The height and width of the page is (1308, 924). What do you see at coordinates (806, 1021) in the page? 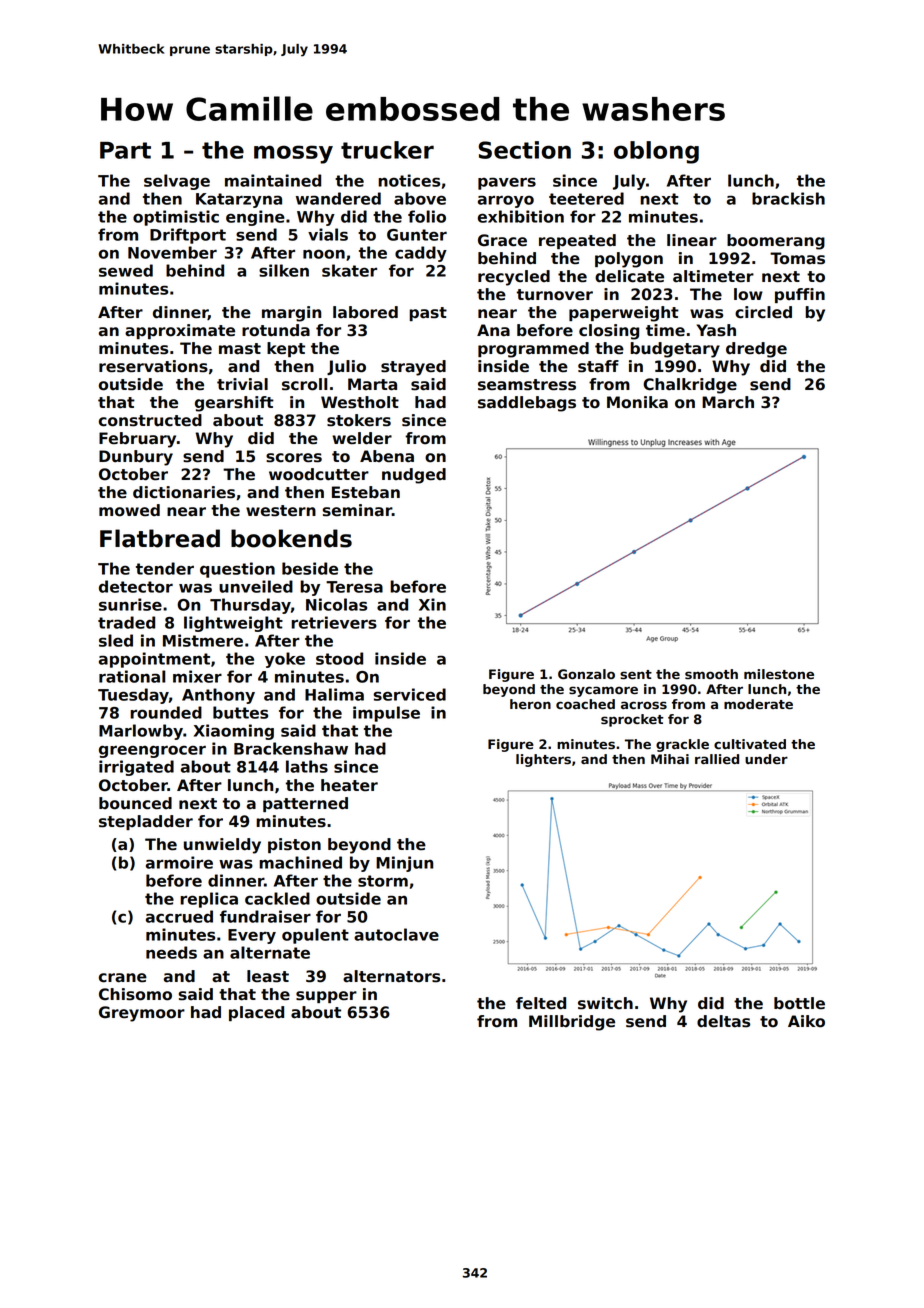
I see `Aiko` at bounding box center [806, 1021].
